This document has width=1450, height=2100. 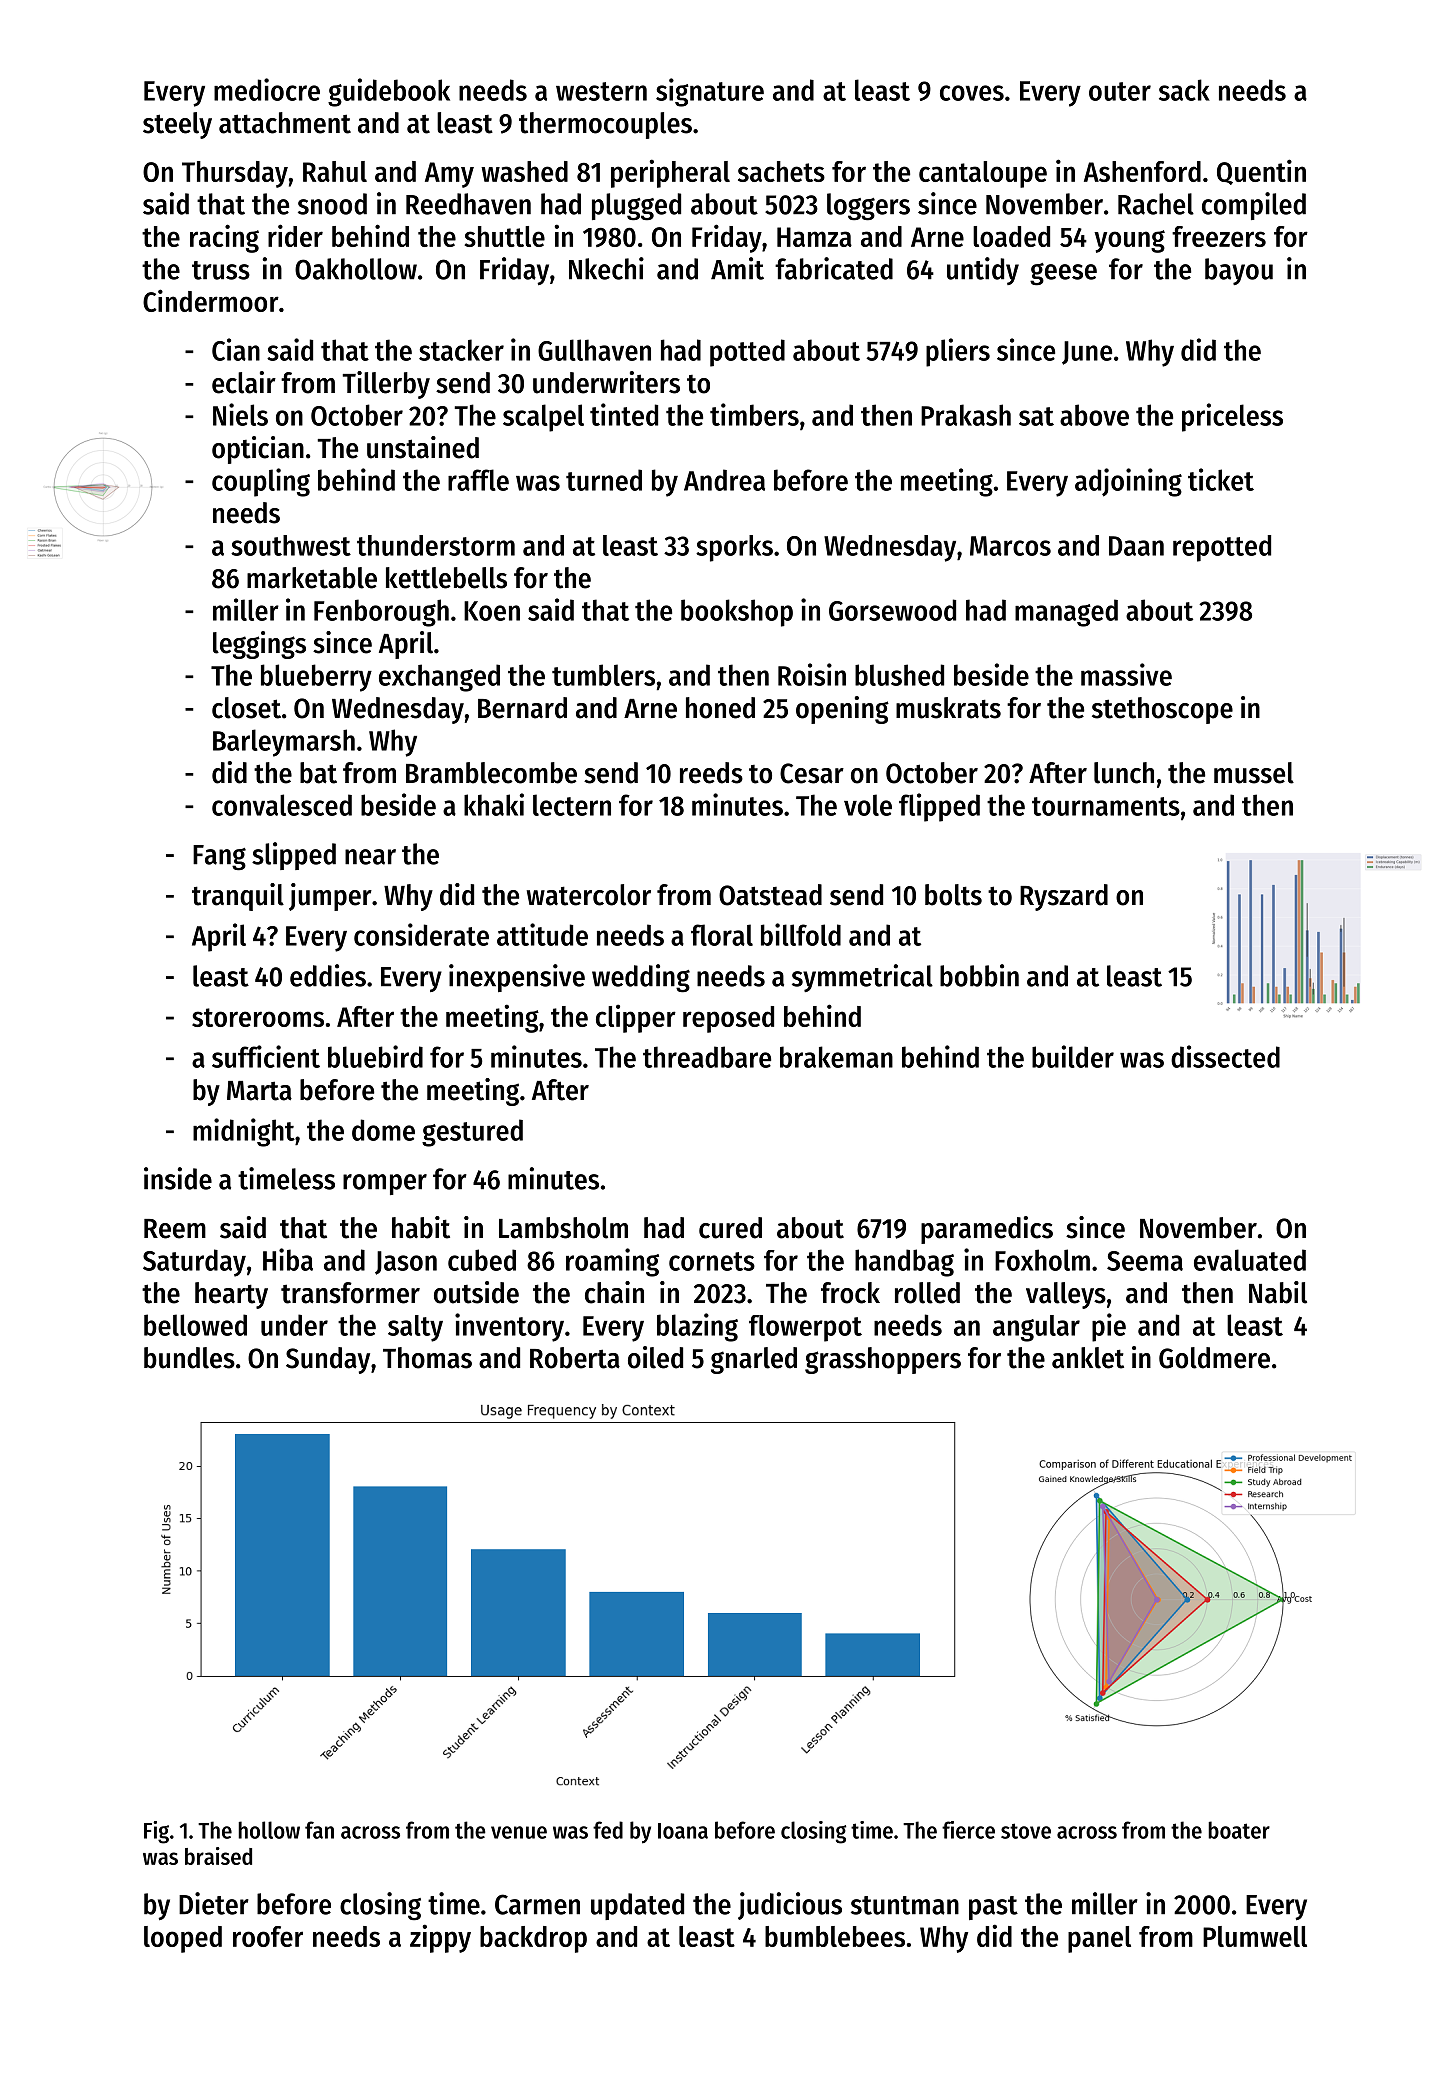 I want to click on Seema, so click(x=1145, y=1261).
